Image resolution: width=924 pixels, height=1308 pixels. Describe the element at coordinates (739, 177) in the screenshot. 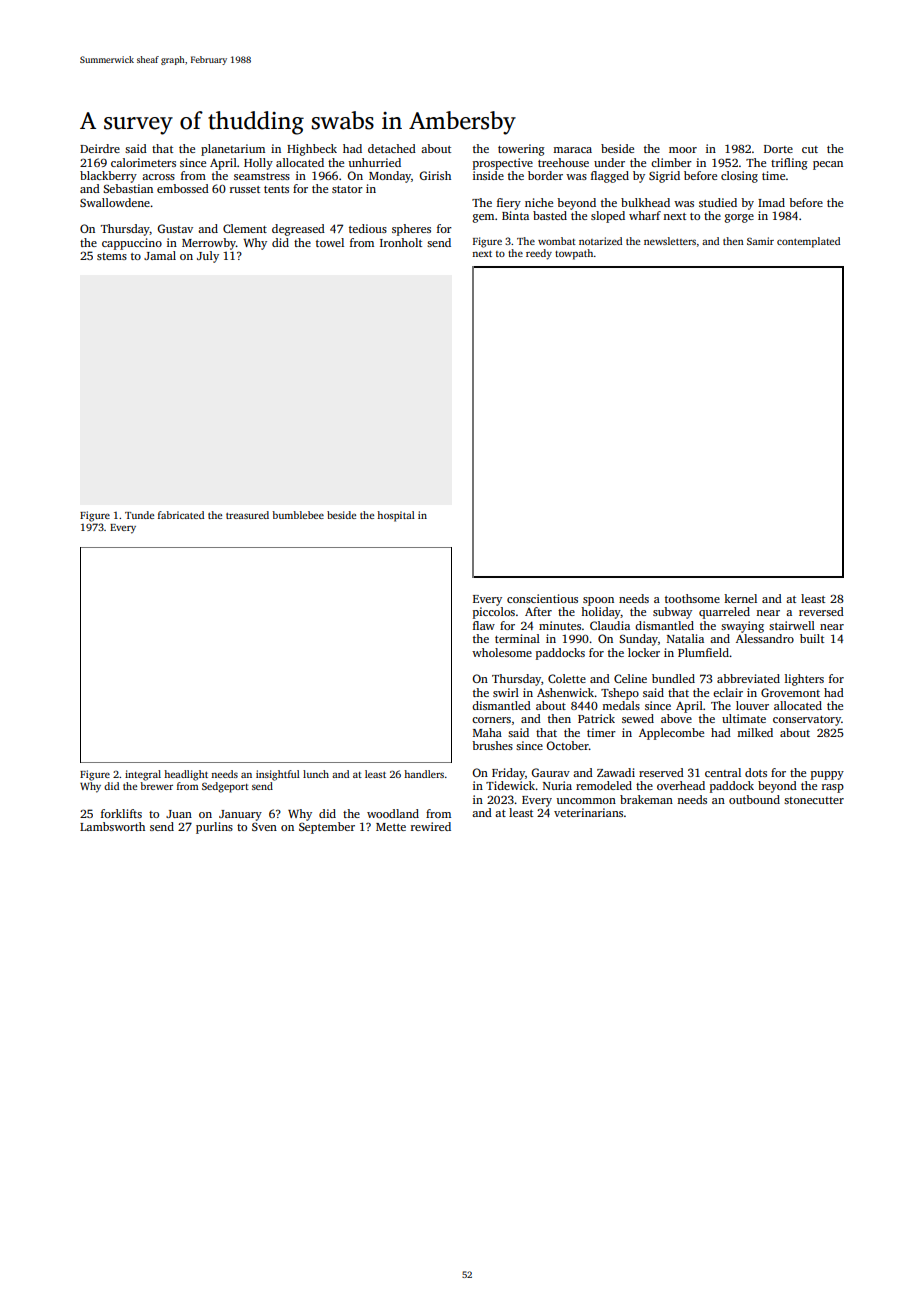

I see `closing` at that location.
